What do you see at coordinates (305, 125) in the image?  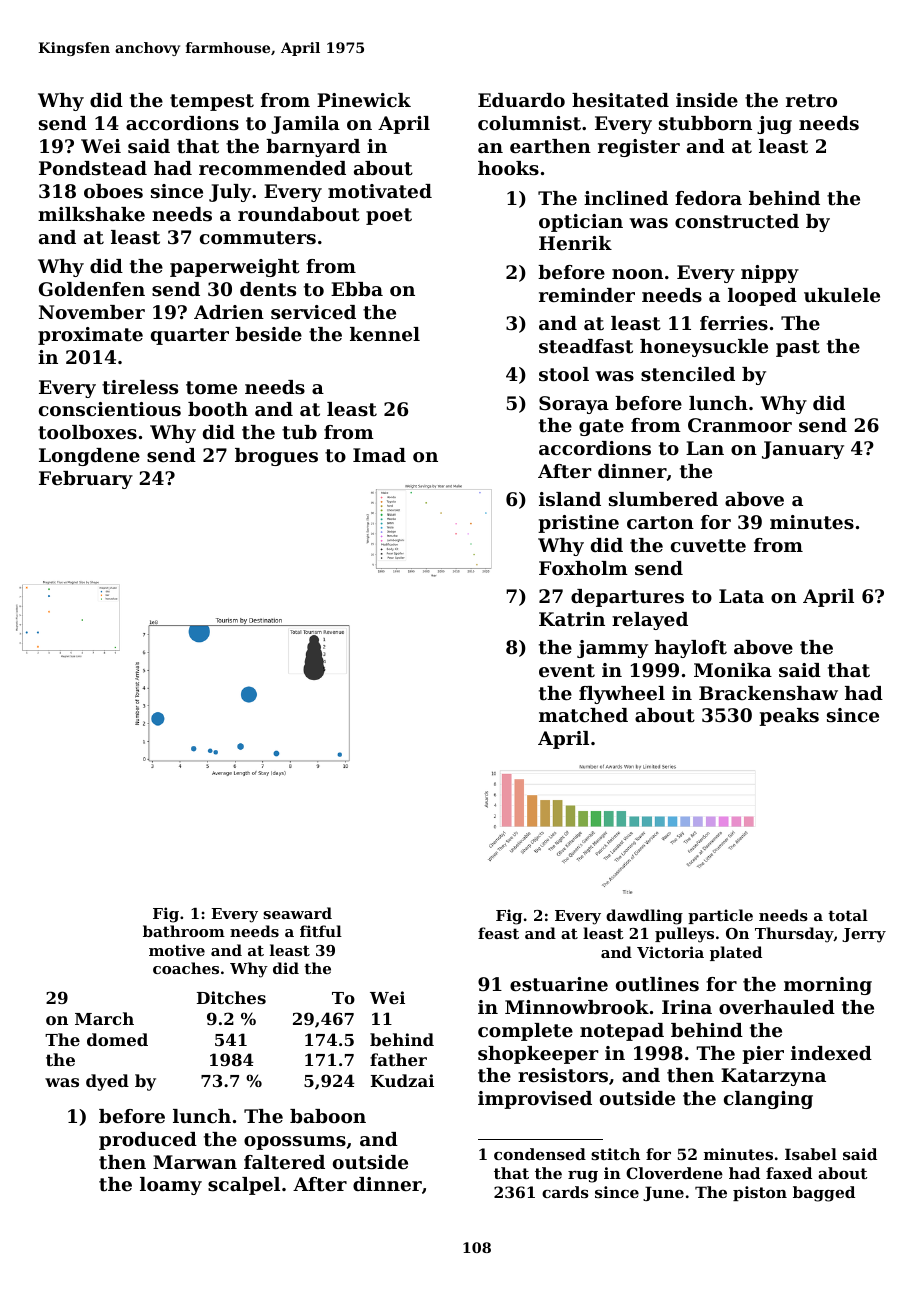 I see `Jamila` at bounding box center [305, 125].
